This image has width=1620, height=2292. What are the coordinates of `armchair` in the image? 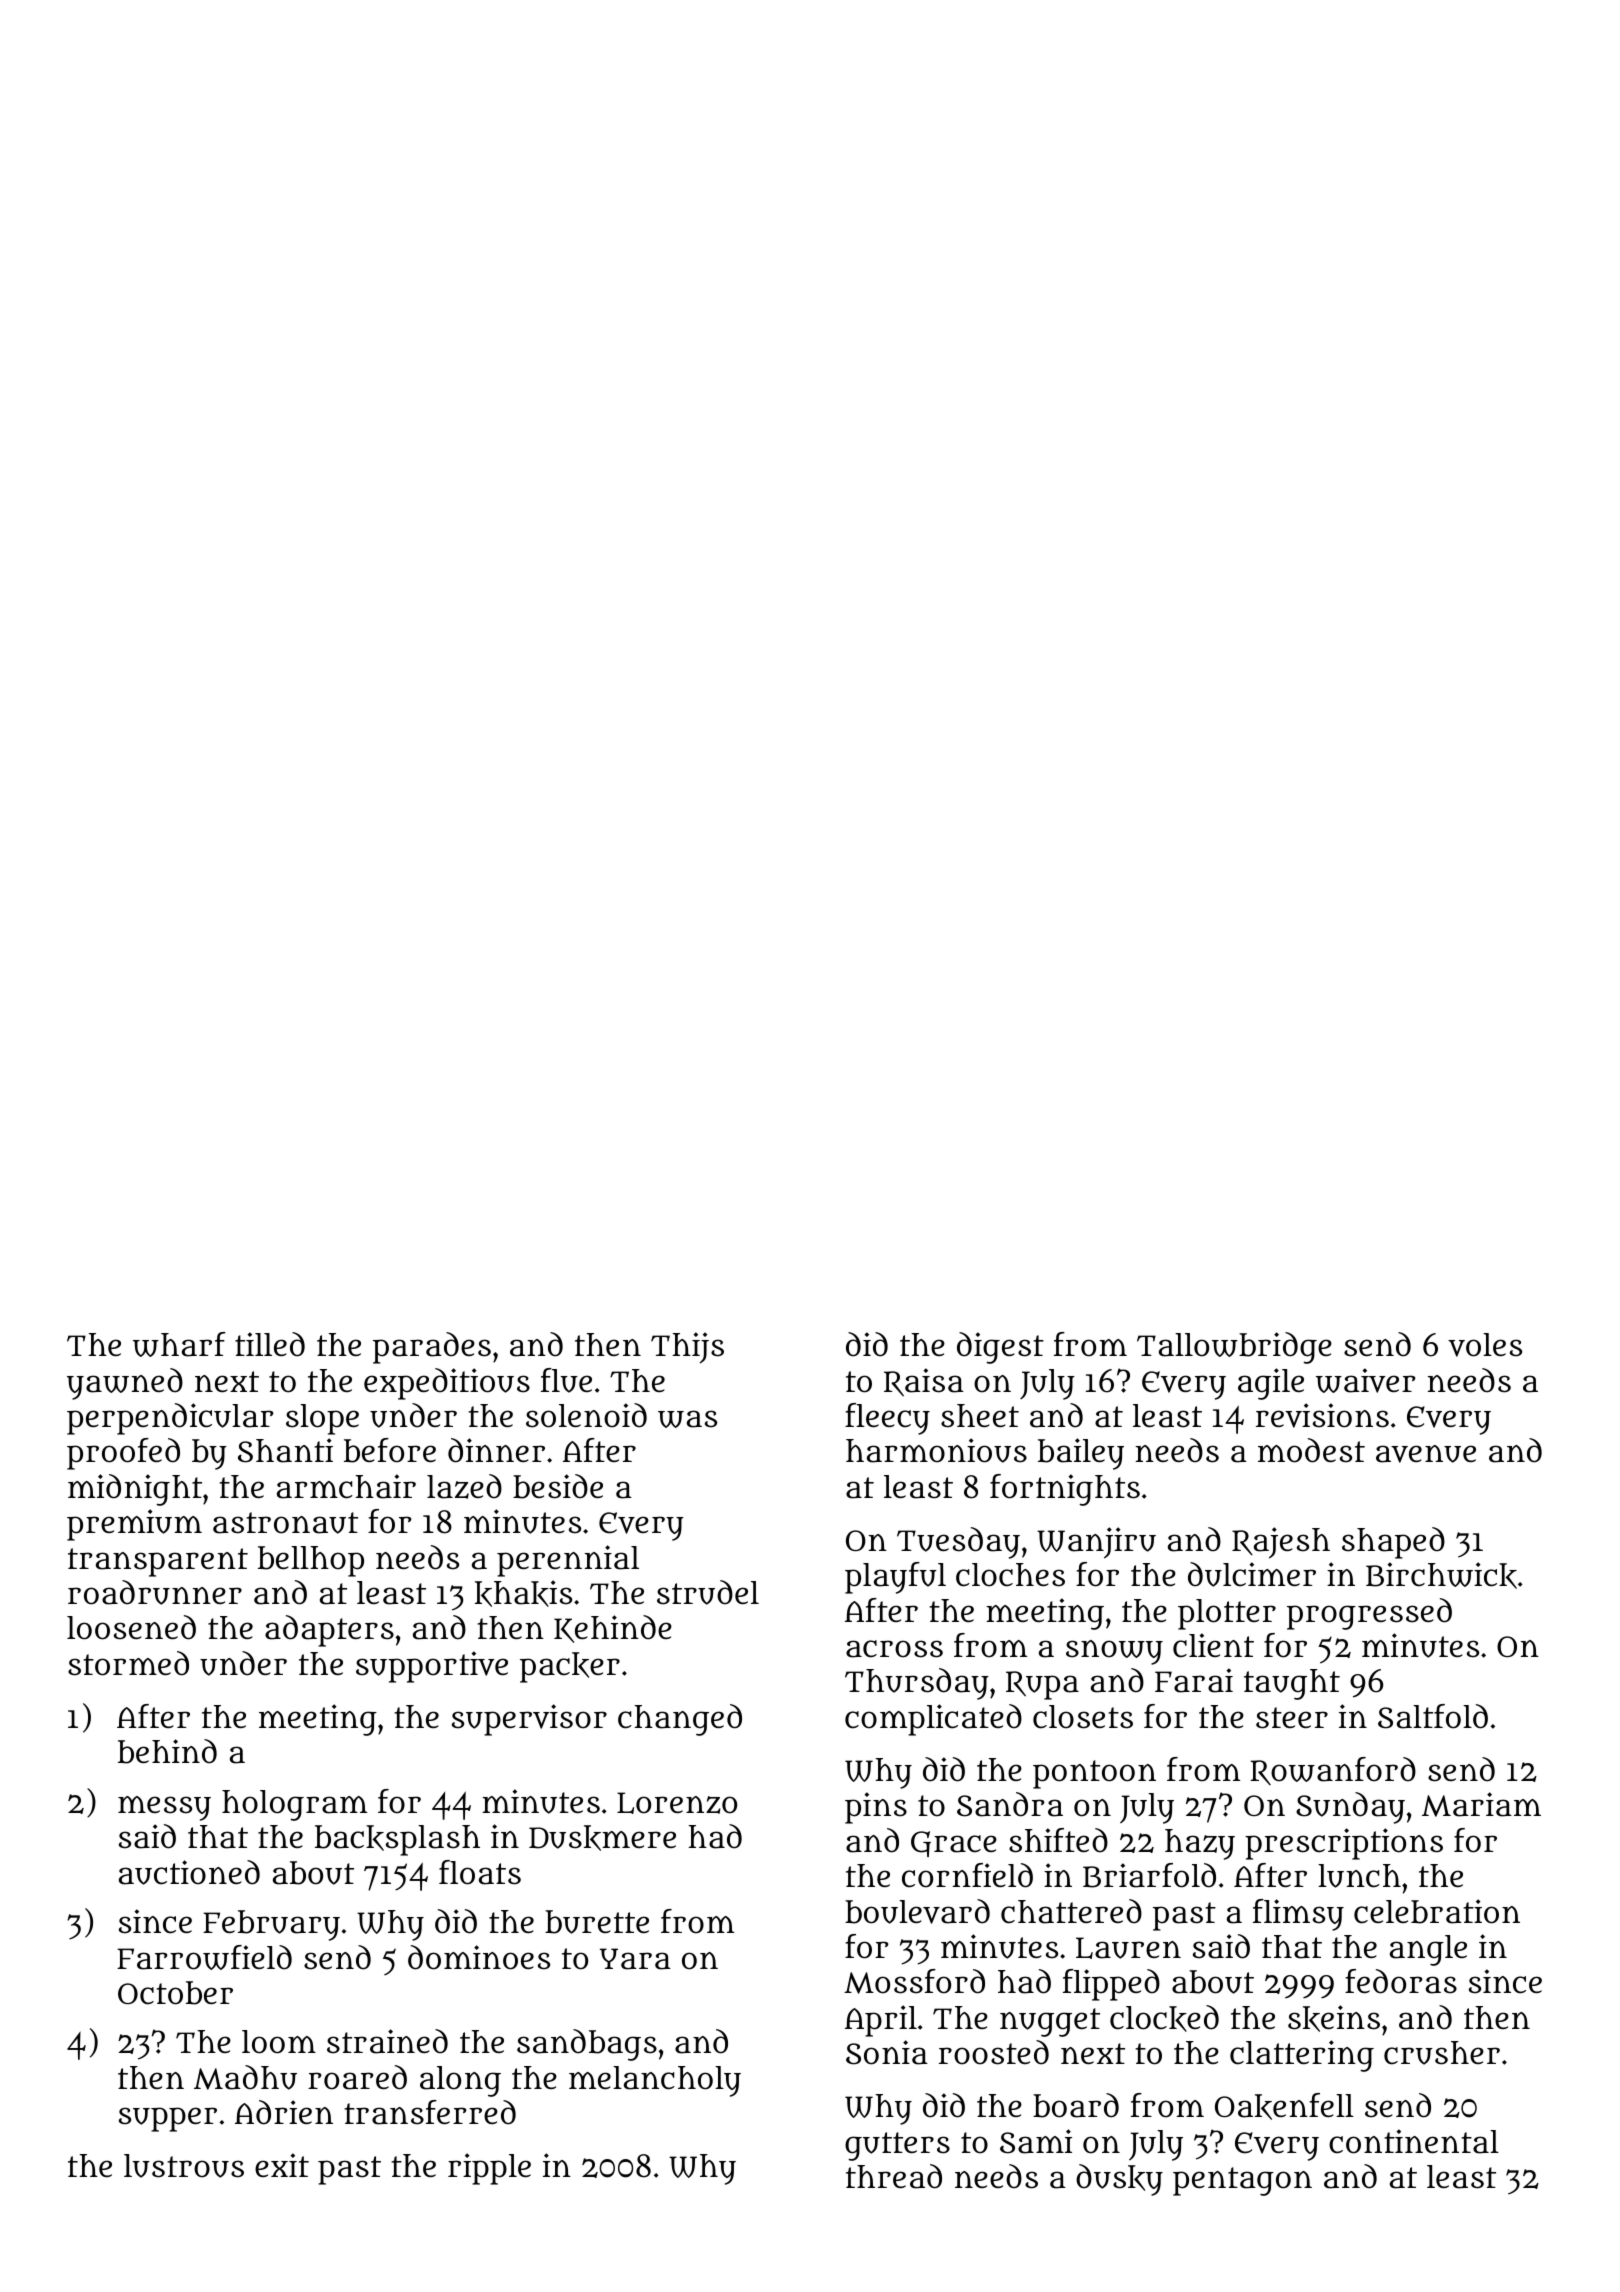 It's located at (346, 1486).
